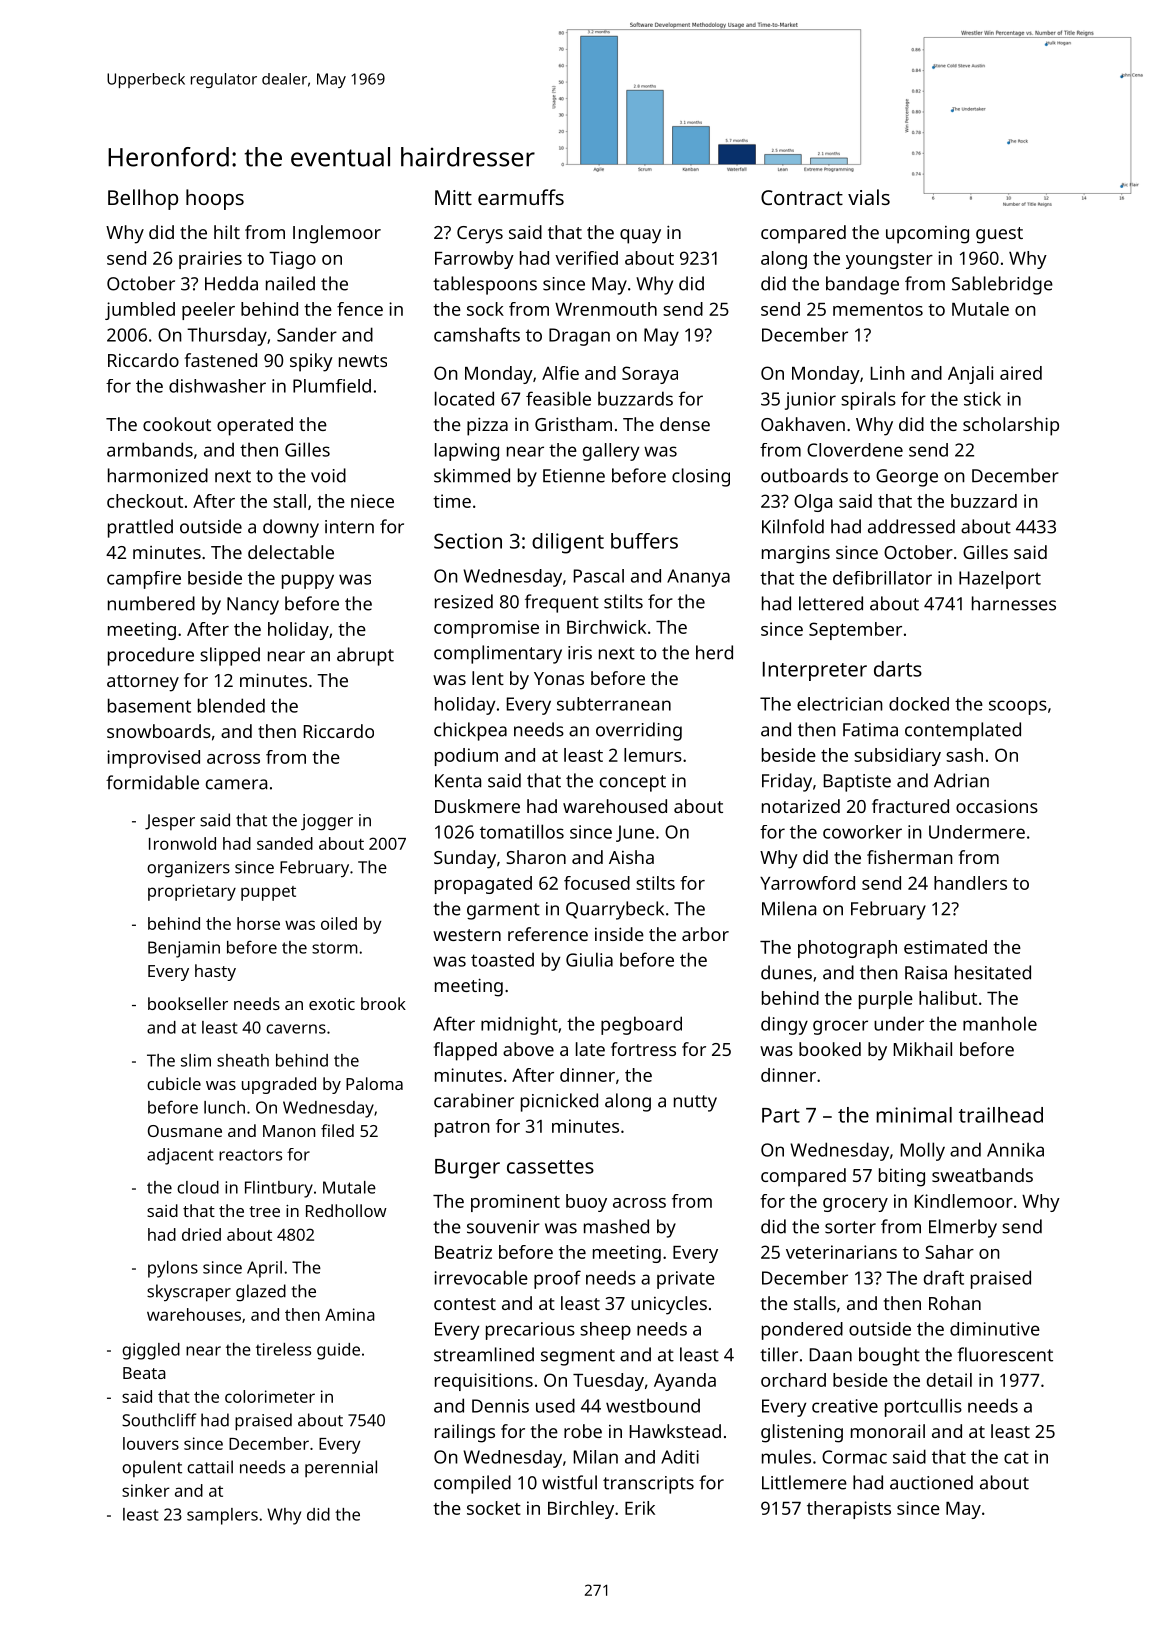 The height and width of the screenshot is (1652, 1168). Describe the element at coordinates (963, 1228) in the screenshot. I see `Elmerby` at that location.
